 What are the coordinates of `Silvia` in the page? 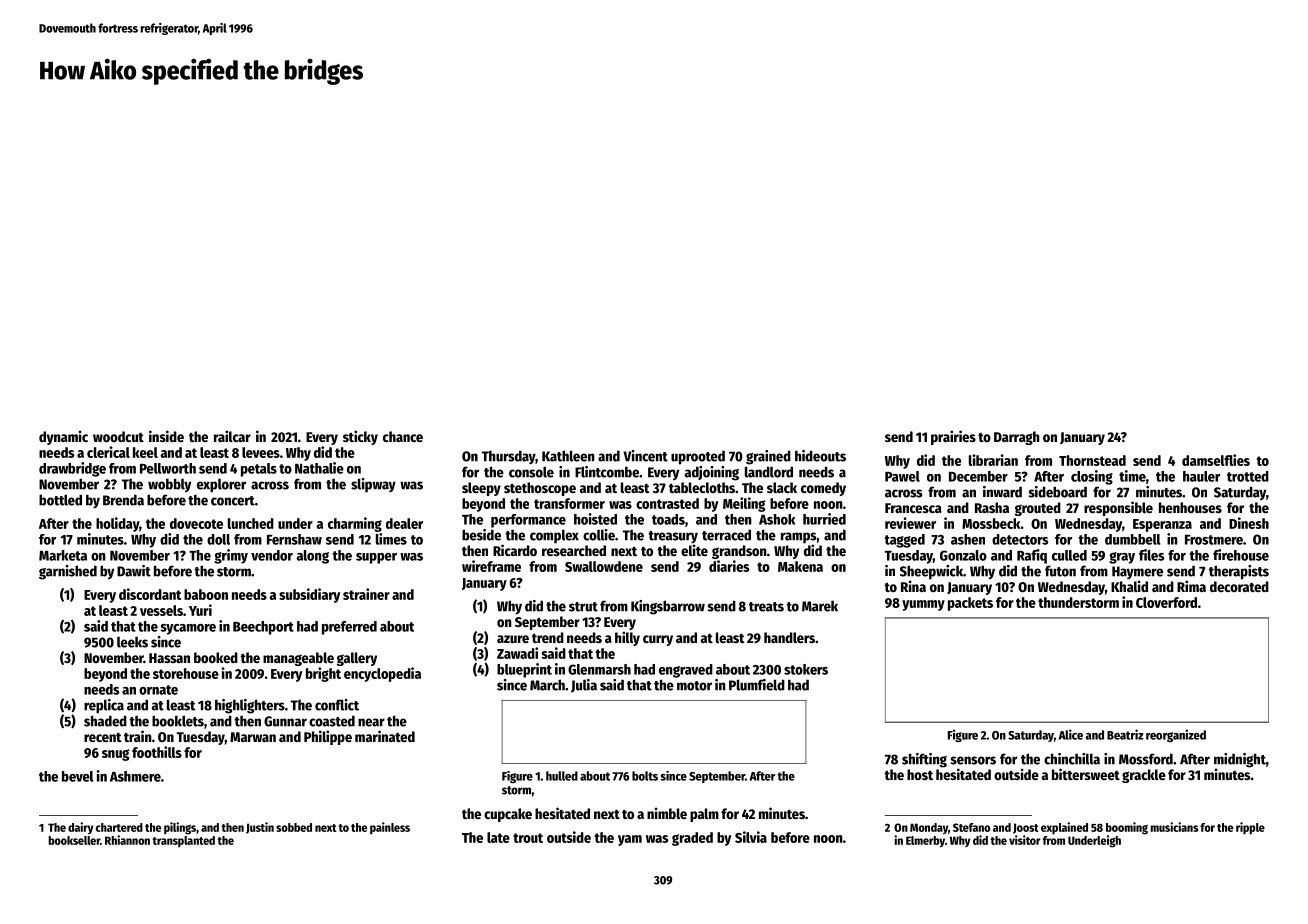 It's located at (751, 837).
